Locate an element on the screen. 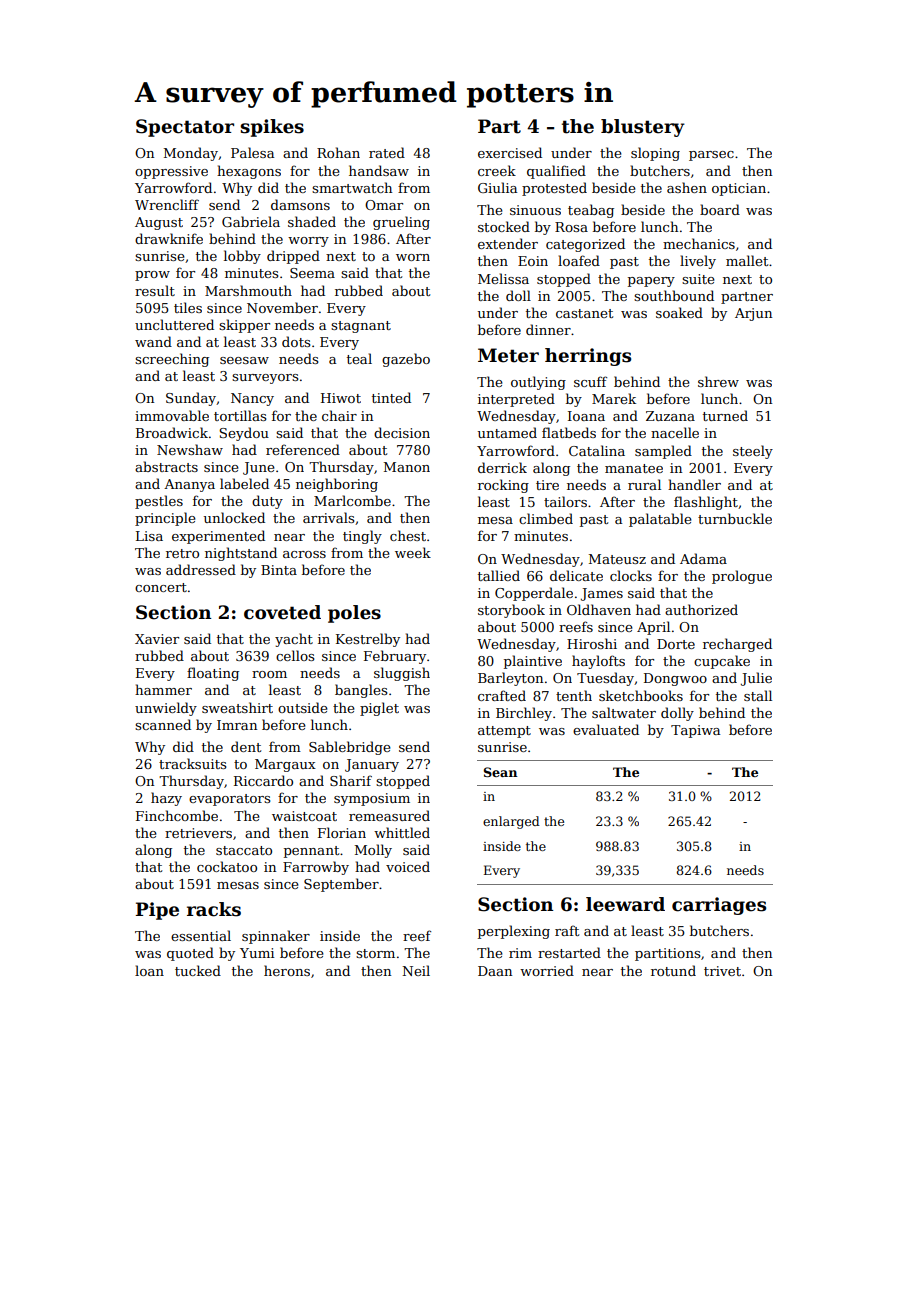  Zuzana is located at coordinates (670, 416).
